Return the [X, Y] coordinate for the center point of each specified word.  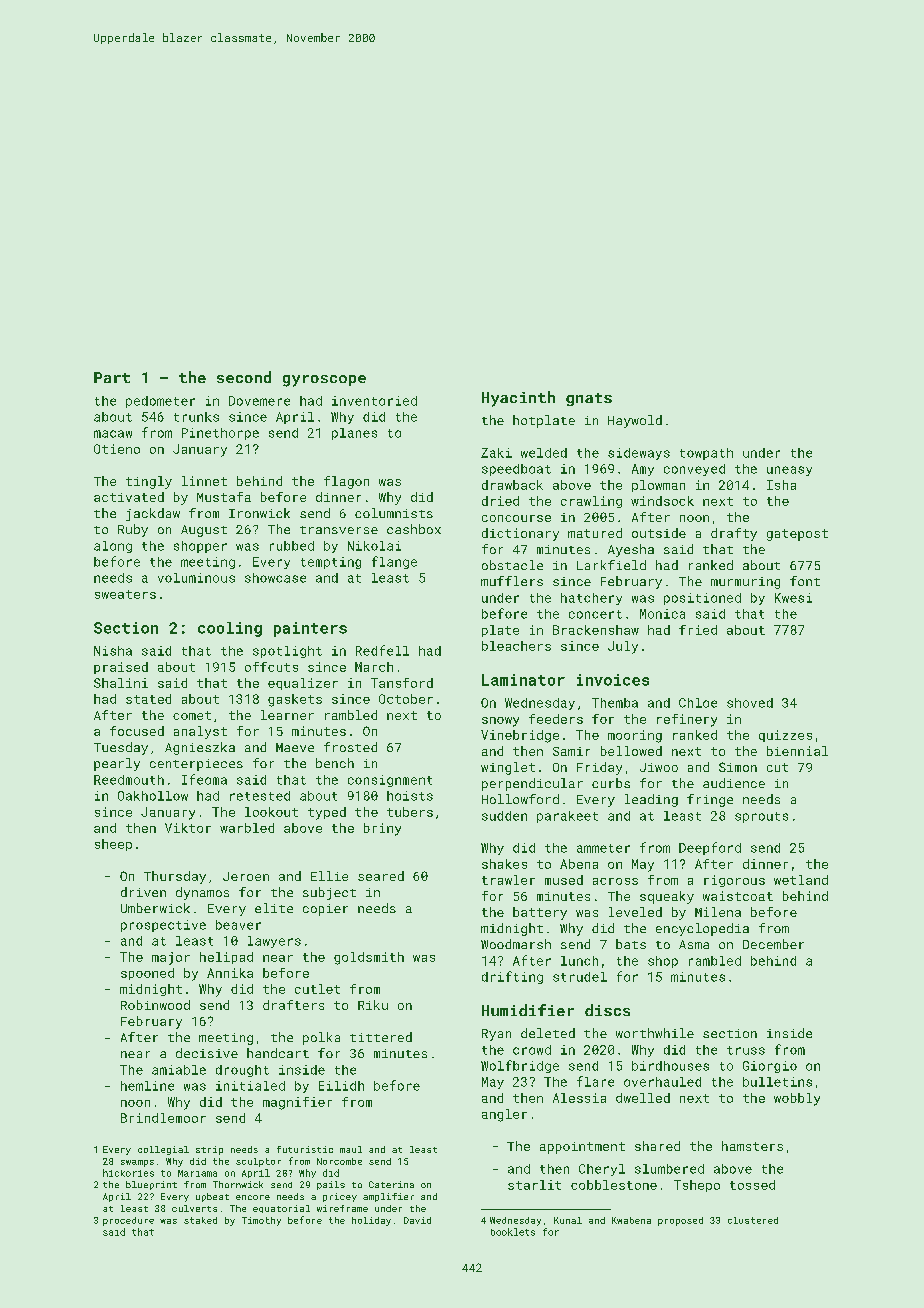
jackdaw [153, 514]
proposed [680, 1221]
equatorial [281, 1209]
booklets [513, 1232]
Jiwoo [659, 767]
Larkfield [611, 565]
